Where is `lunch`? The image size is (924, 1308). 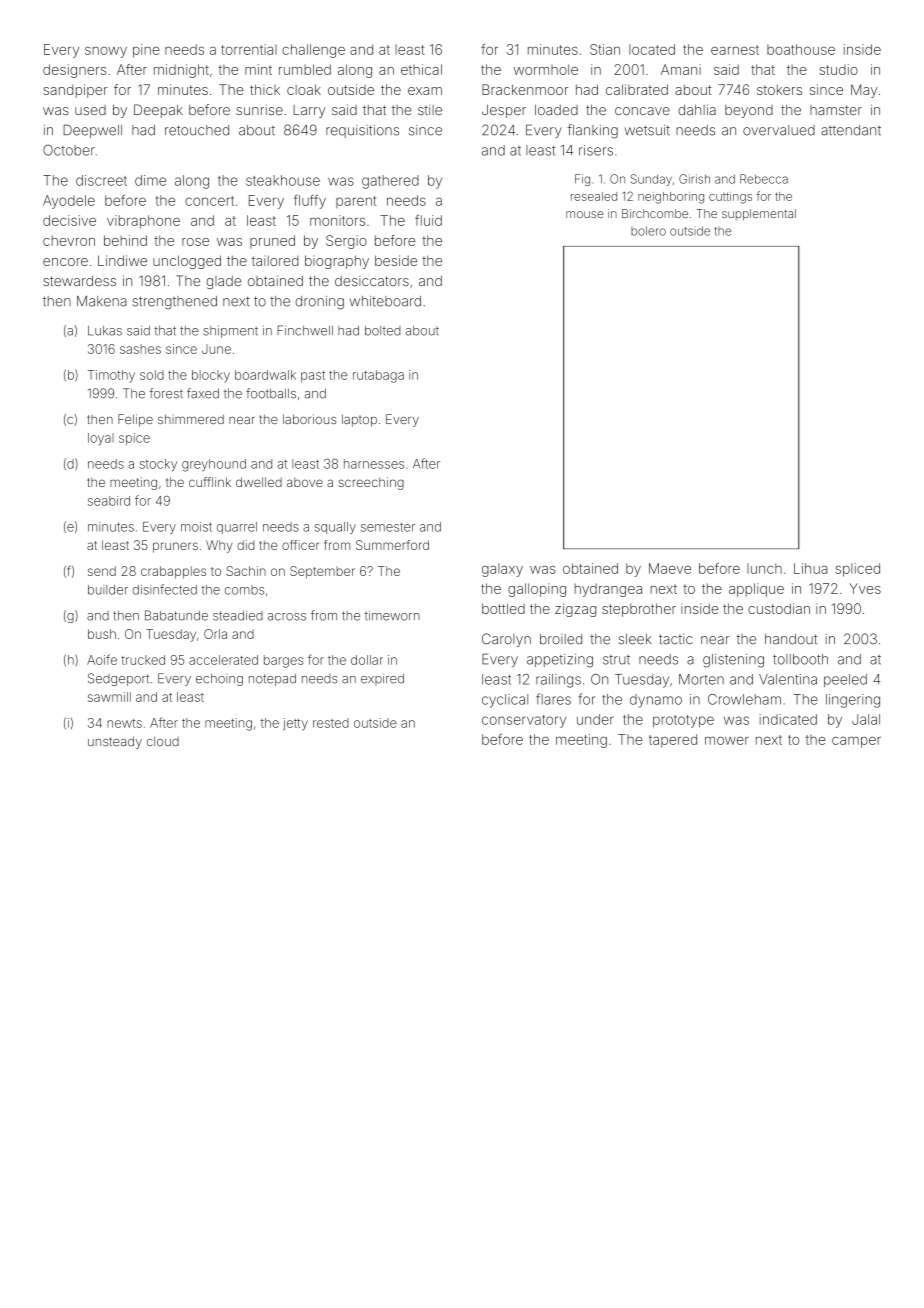
lunch is located at coordinates (764, 568).
